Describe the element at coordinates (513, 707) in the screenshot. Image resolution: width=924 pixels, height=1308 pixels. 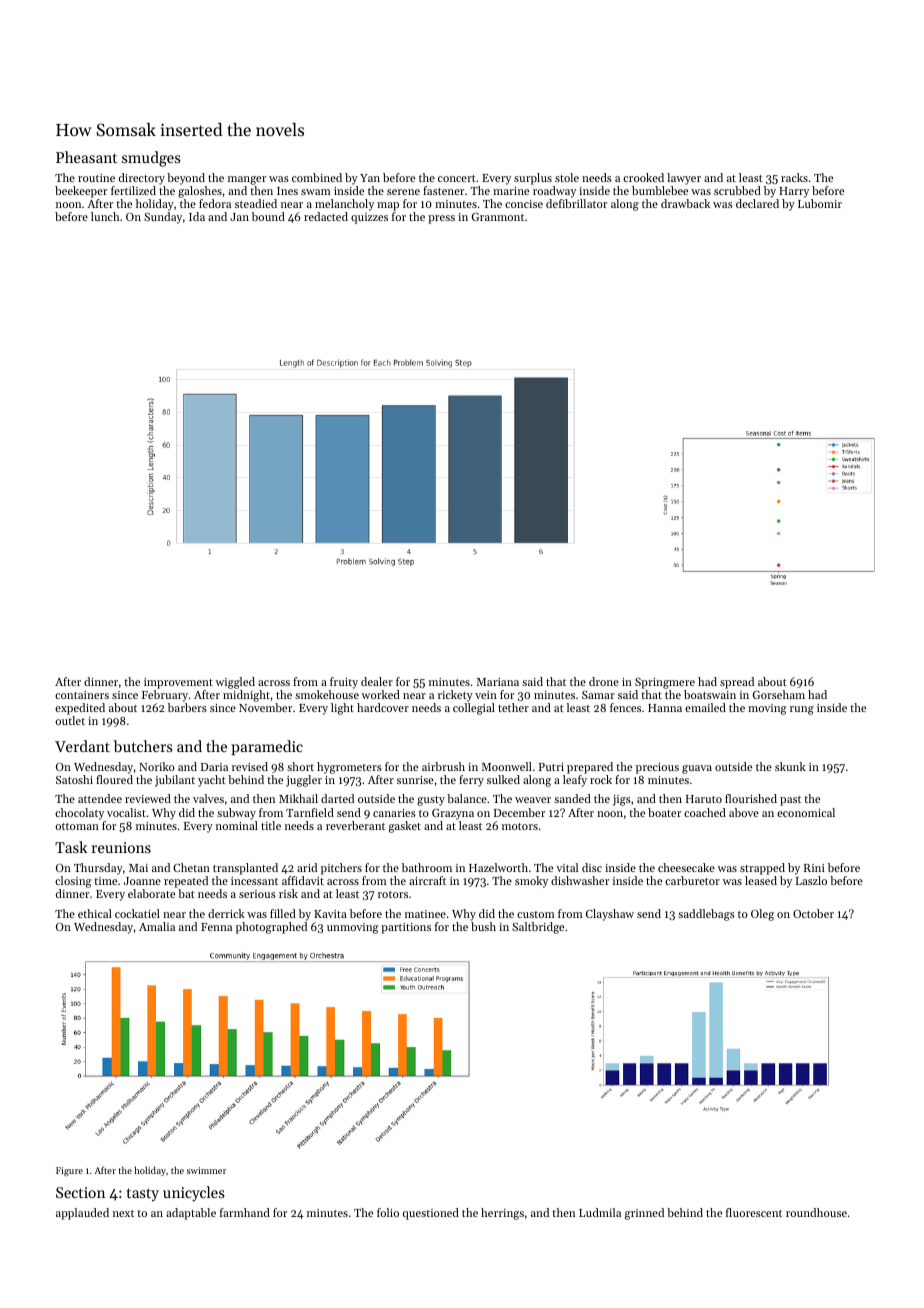
I see `tether` at that location.
